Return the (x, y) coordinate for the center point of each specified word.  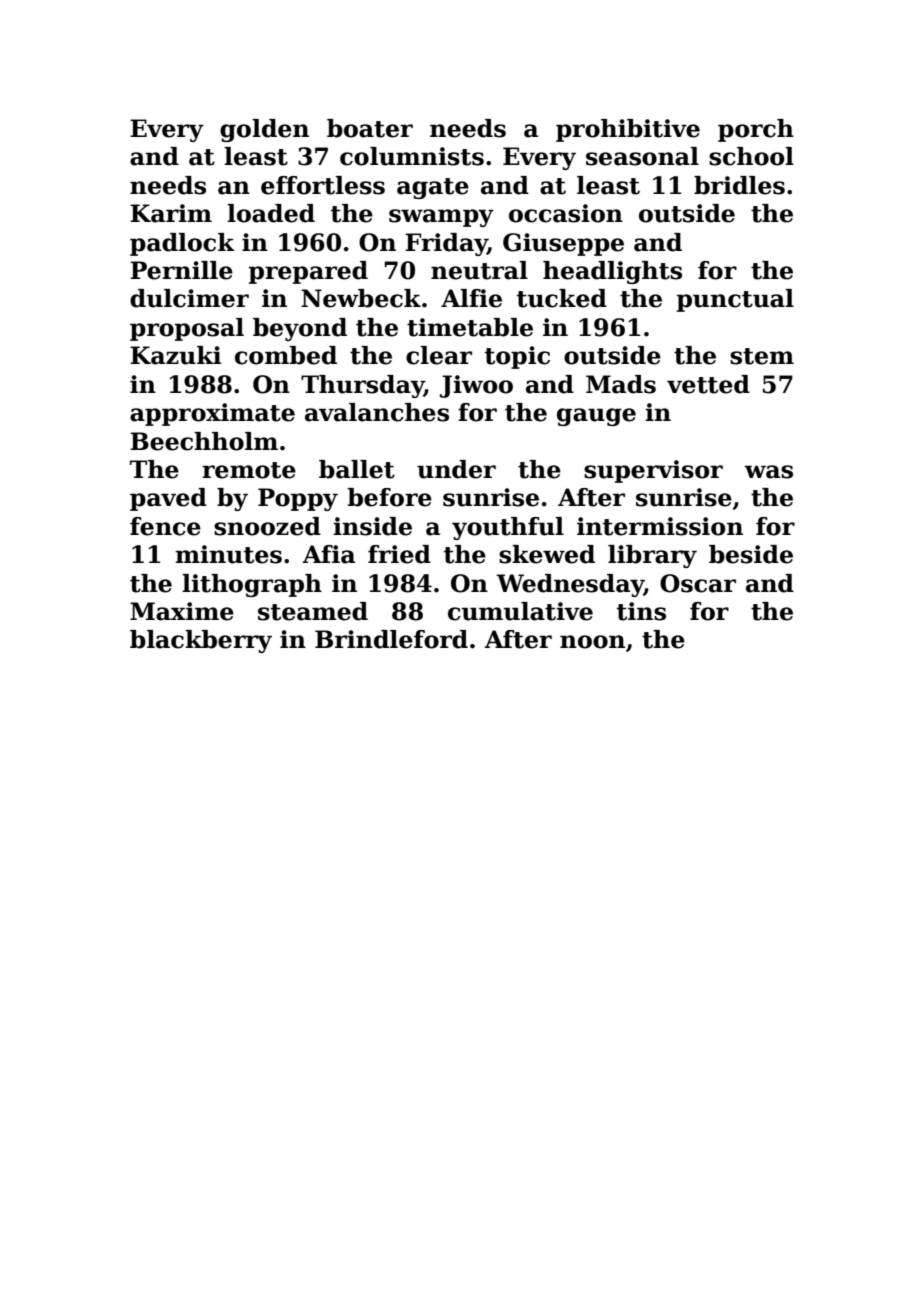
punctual (735, 300)
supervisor (653, 471)
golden (264, 130)
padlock (182, 244)
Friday (446, 244)
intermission (660, 526)
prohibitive (628, 130)
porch (756, 130)
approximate (212, 414)
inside (372, 526)
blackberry (201, 641)
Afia (328, 554)
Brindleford (391, 639)
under (456, 469)
